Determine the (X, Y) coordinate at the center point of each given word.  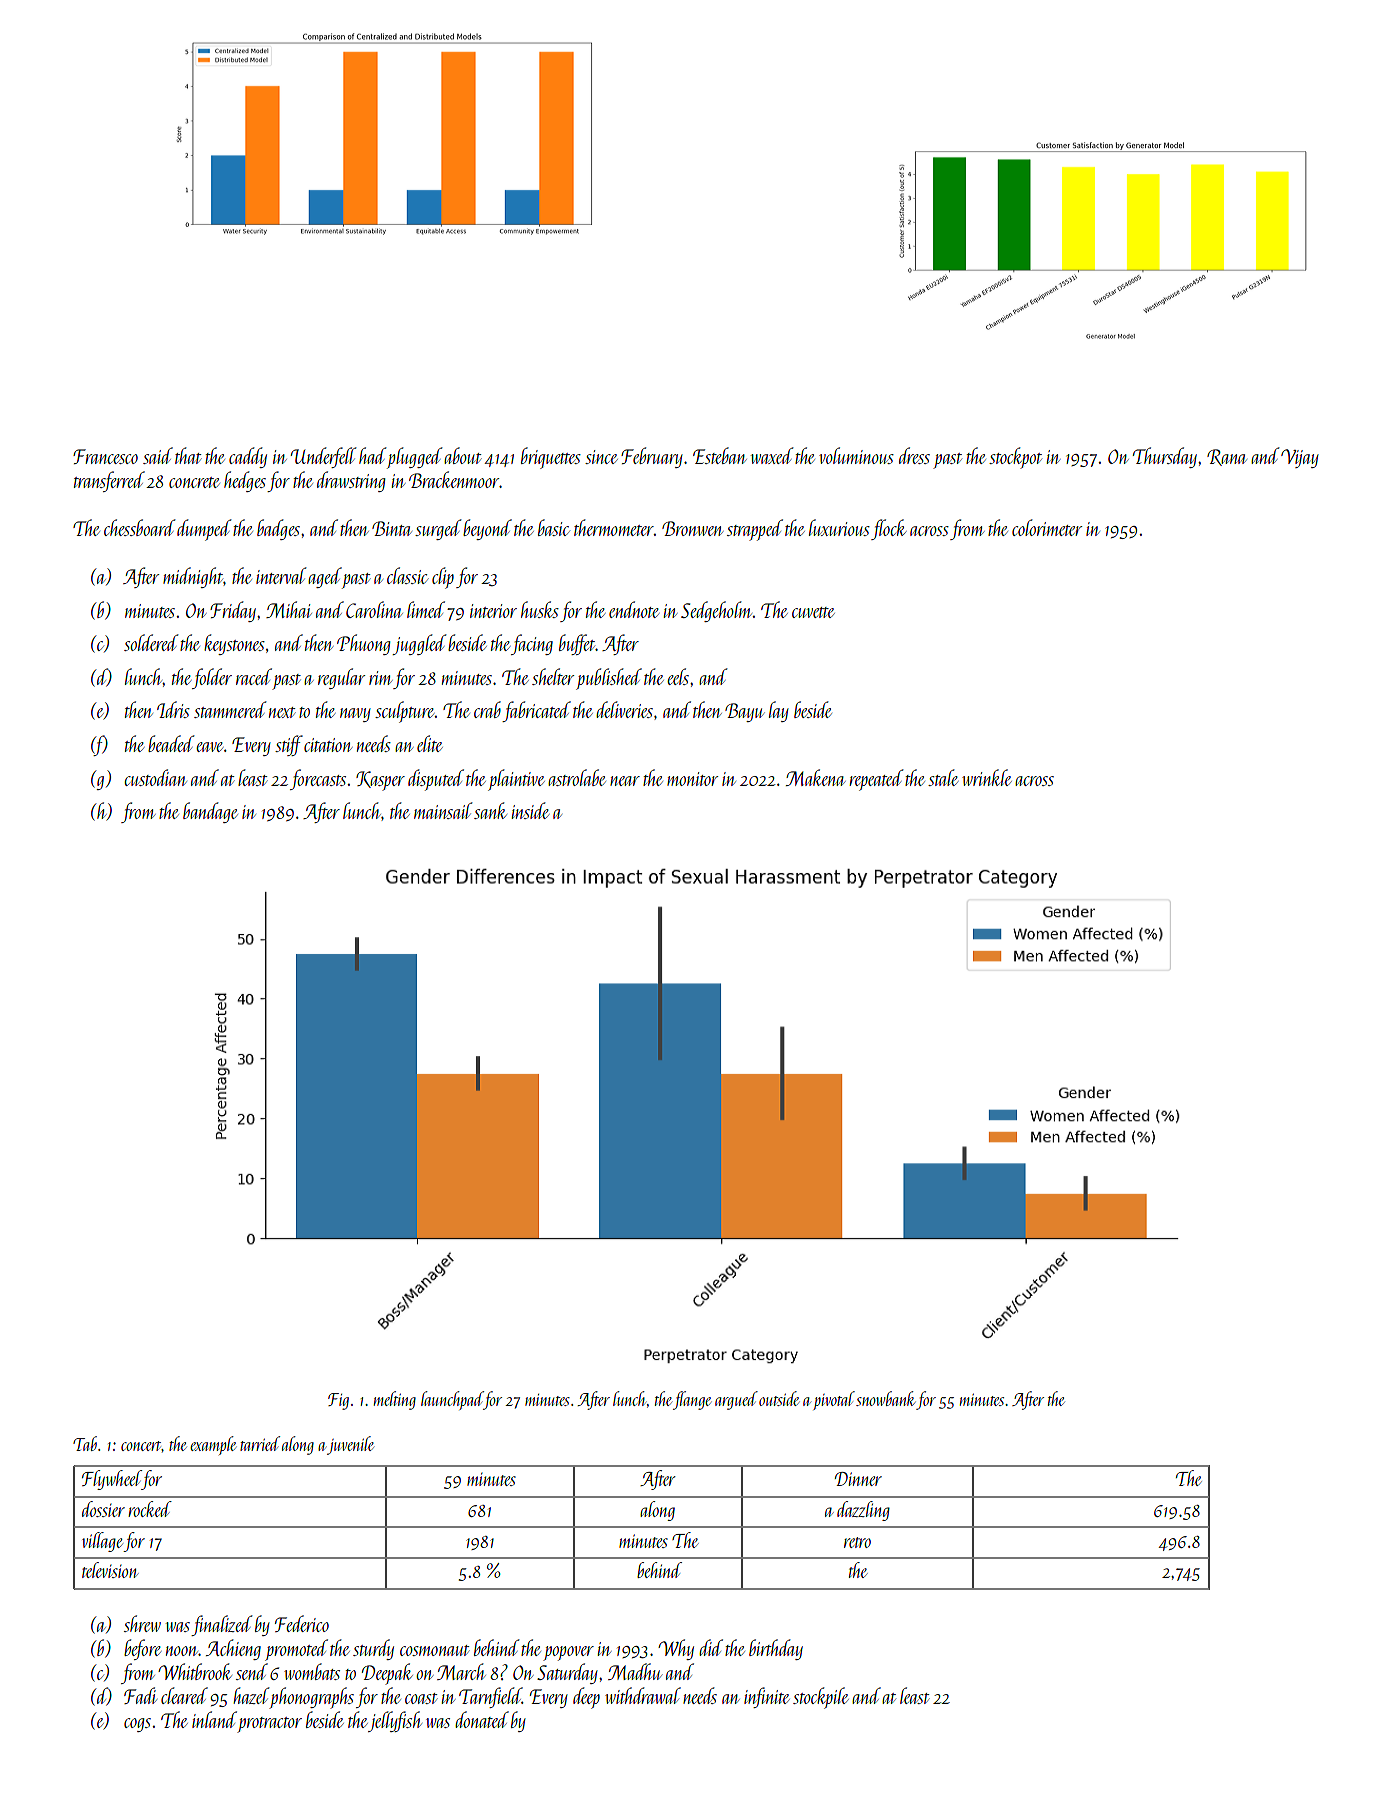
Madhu (635, 1671)
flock (888, 529)
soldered (151, 642)
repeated (877, 780)
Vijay (1299, 458)
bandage (210, 812)
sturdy (373, 1649)
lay (778, 711)
